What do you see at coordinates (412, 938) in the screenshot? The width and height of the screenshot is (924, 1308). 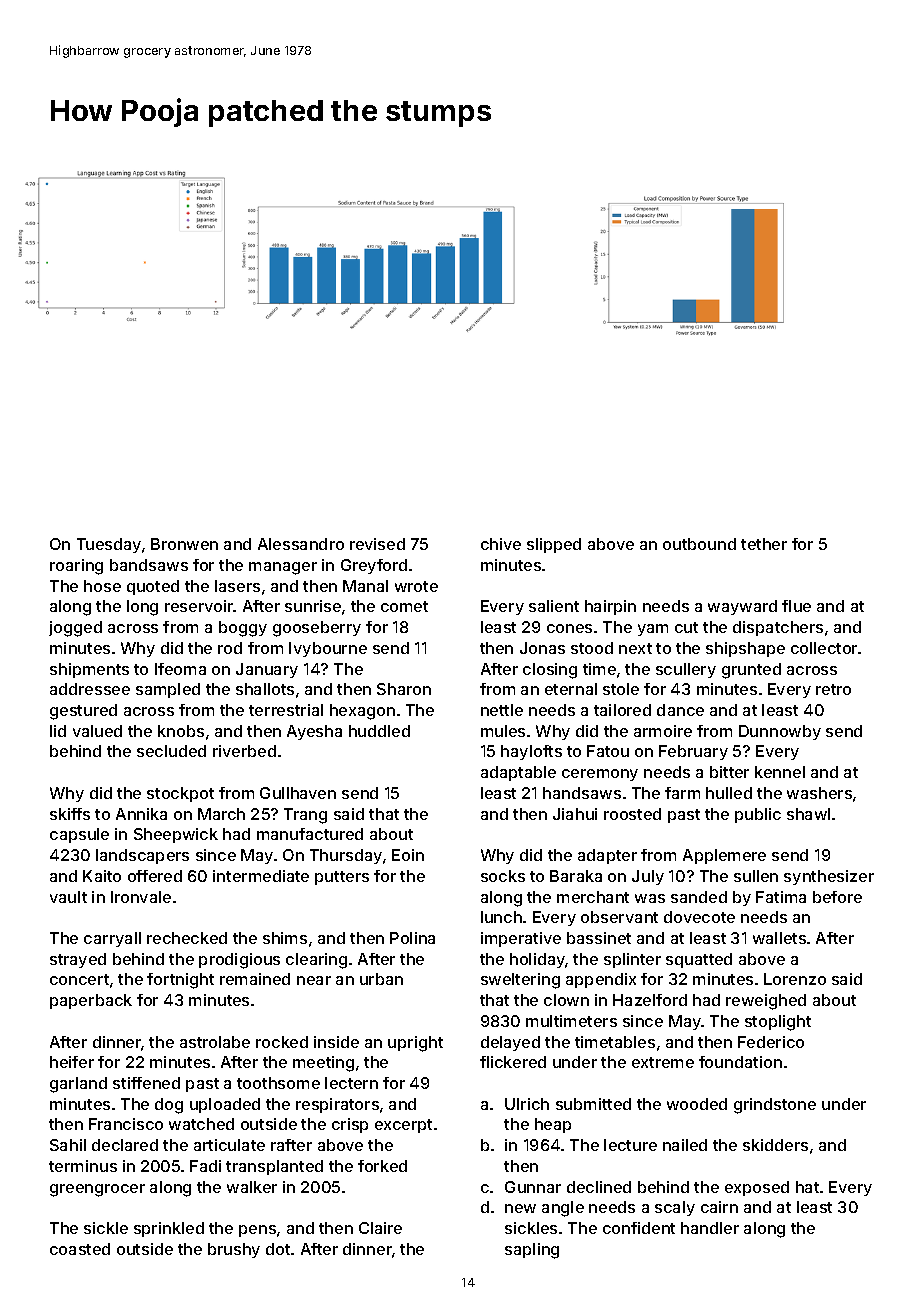 I see `Polina` at bounding box center [412, 938].
